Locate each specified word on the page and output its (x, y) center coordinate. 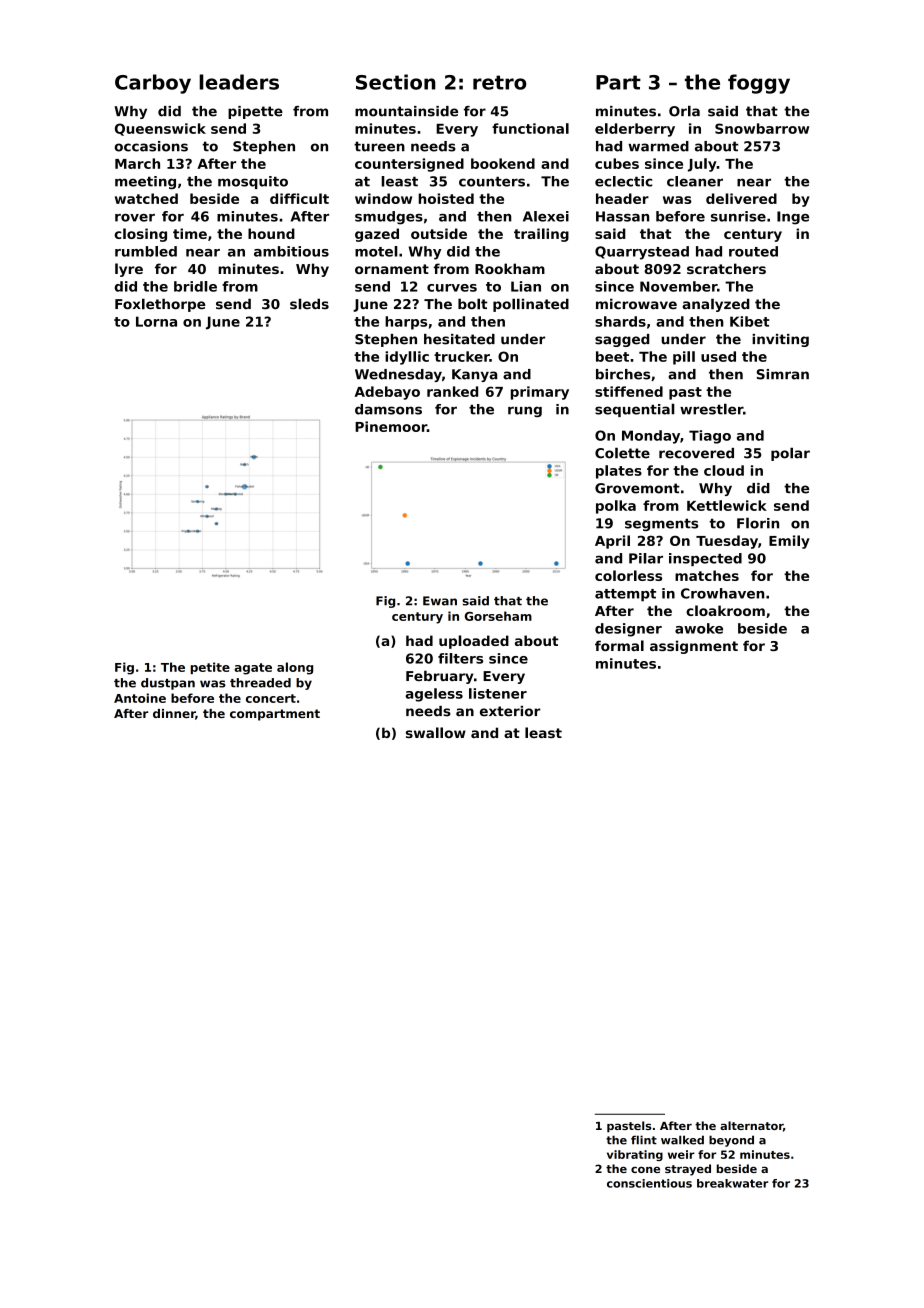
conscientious (649, 1183)
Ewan (440, 601)
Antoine (140, 698)
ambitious (291, 251)
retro (499, 82)
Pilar (646, 558)
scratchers (726, 268)
